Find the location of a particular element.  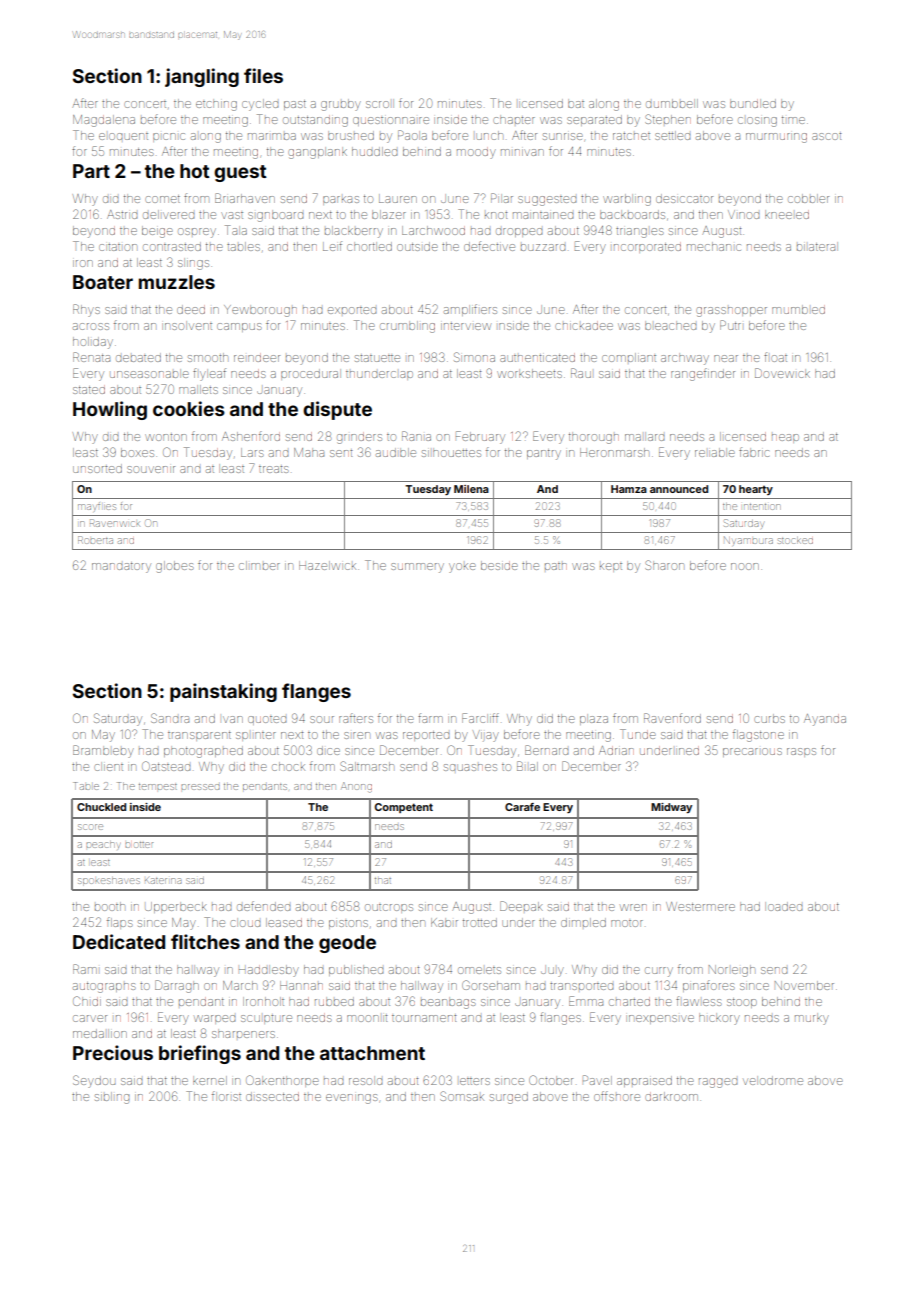

grasshopper is located at coordinates (731, 312).
